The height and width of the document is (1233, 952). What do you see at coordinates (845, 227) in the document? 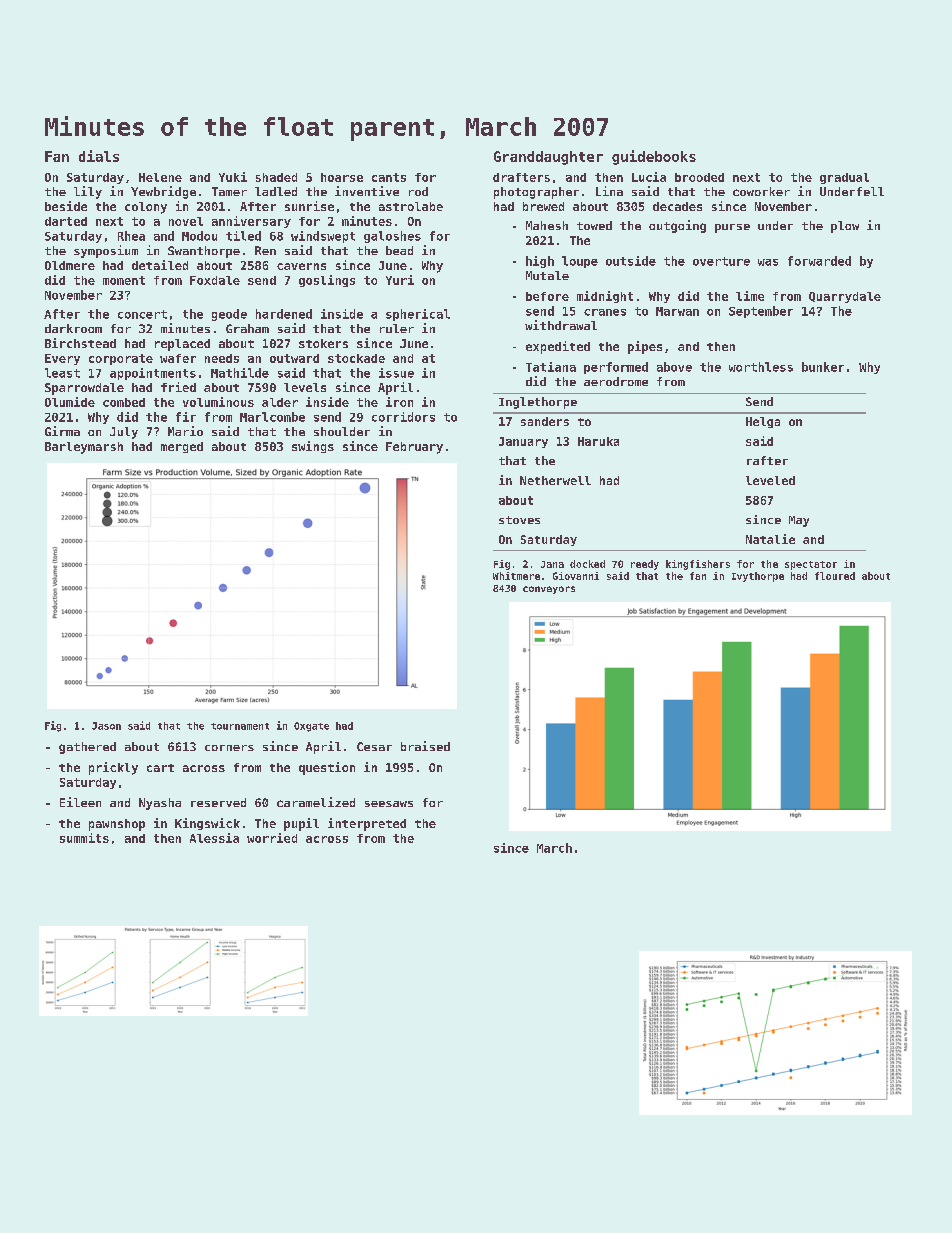
I see `plow` at bounding box center [845, 227].
